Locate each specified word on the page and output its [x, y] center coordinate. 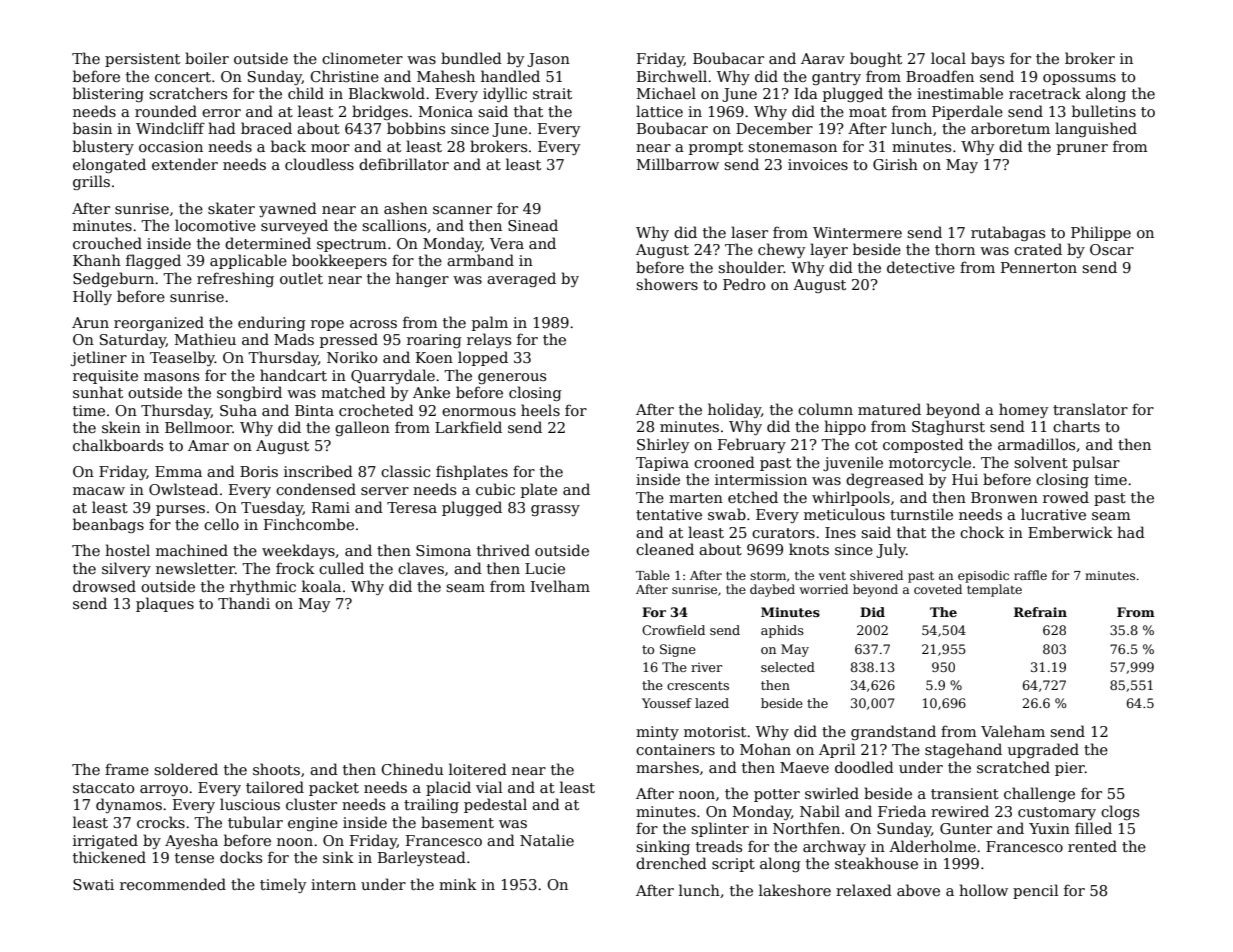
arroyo [164, 790]
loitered [478, 769]
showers [667, 284]
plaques [165, 604]
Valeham [1013, 731]
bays [987, 59]
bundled [471, 58]
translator [1090, 409]
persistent [142, 60]
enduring [272, 323]
